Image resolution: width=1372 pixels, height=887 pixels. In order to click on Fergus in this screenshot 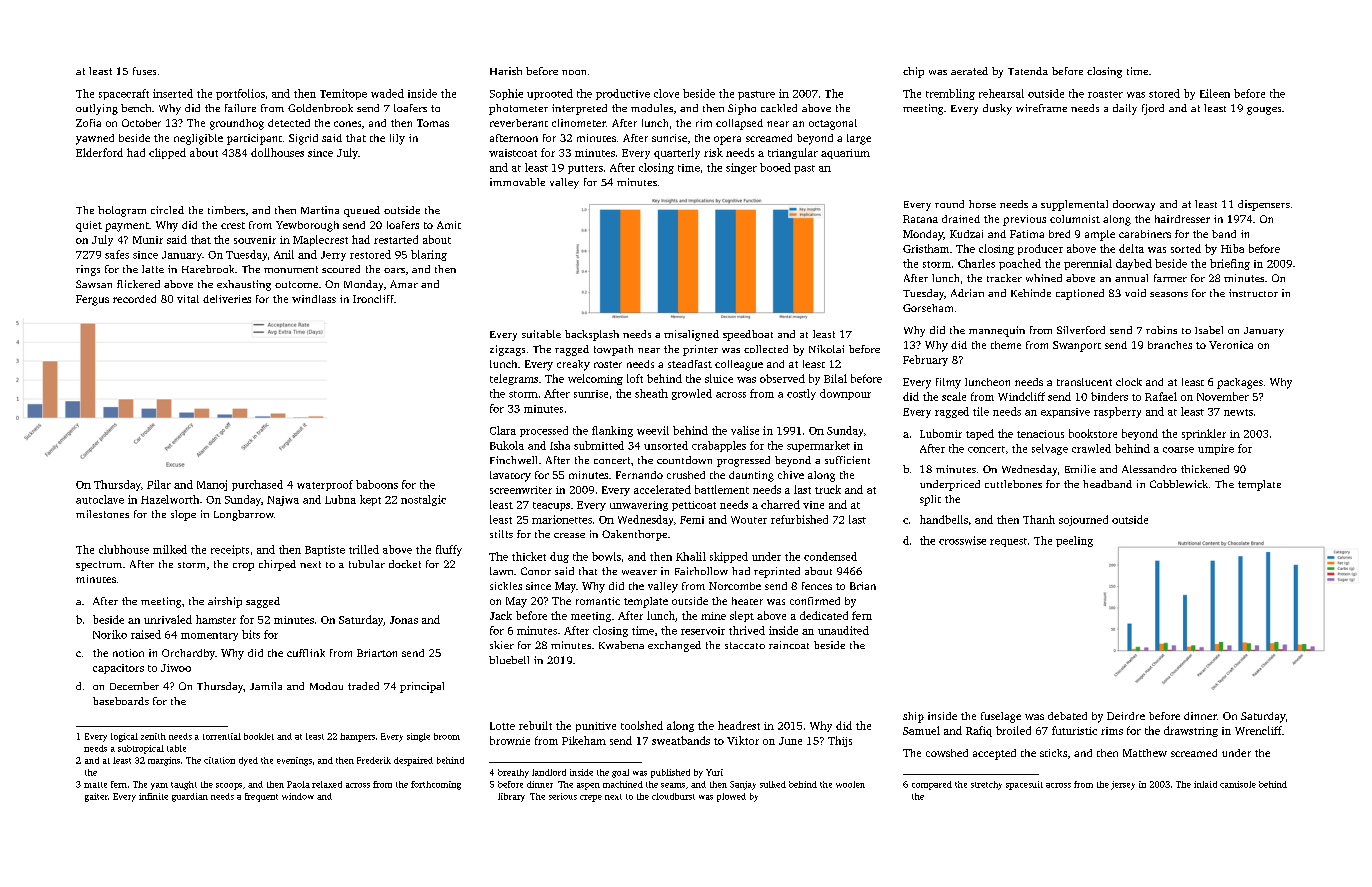, I will do `click(92, 300)`.
